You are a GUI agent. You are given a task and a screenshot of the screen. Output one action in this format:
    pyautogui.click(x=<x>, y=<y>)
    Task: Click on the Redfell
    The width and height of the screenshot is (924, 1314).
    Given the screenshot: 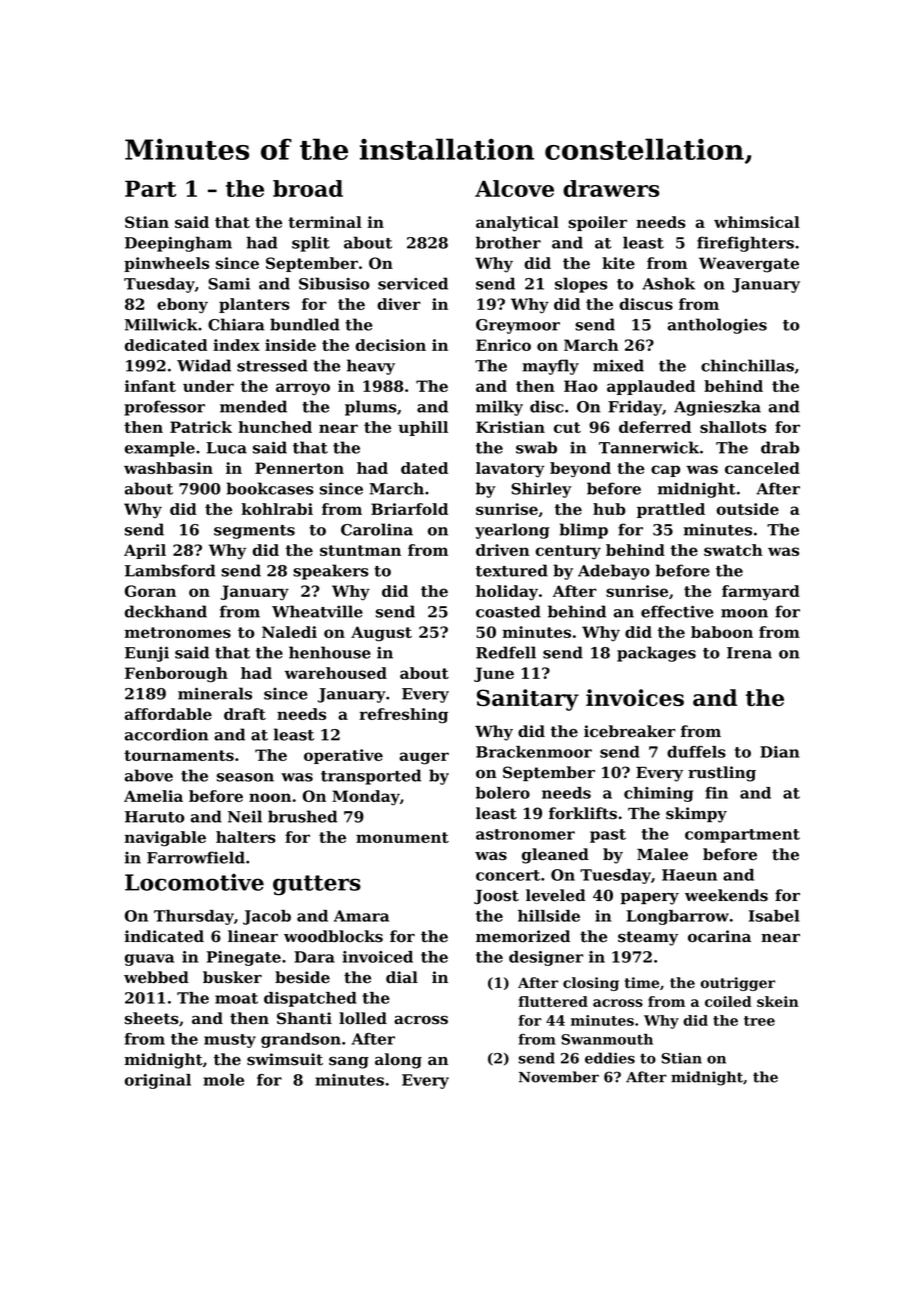 What is the action you would take?
    pyautogui.click(x=506, y=652)
